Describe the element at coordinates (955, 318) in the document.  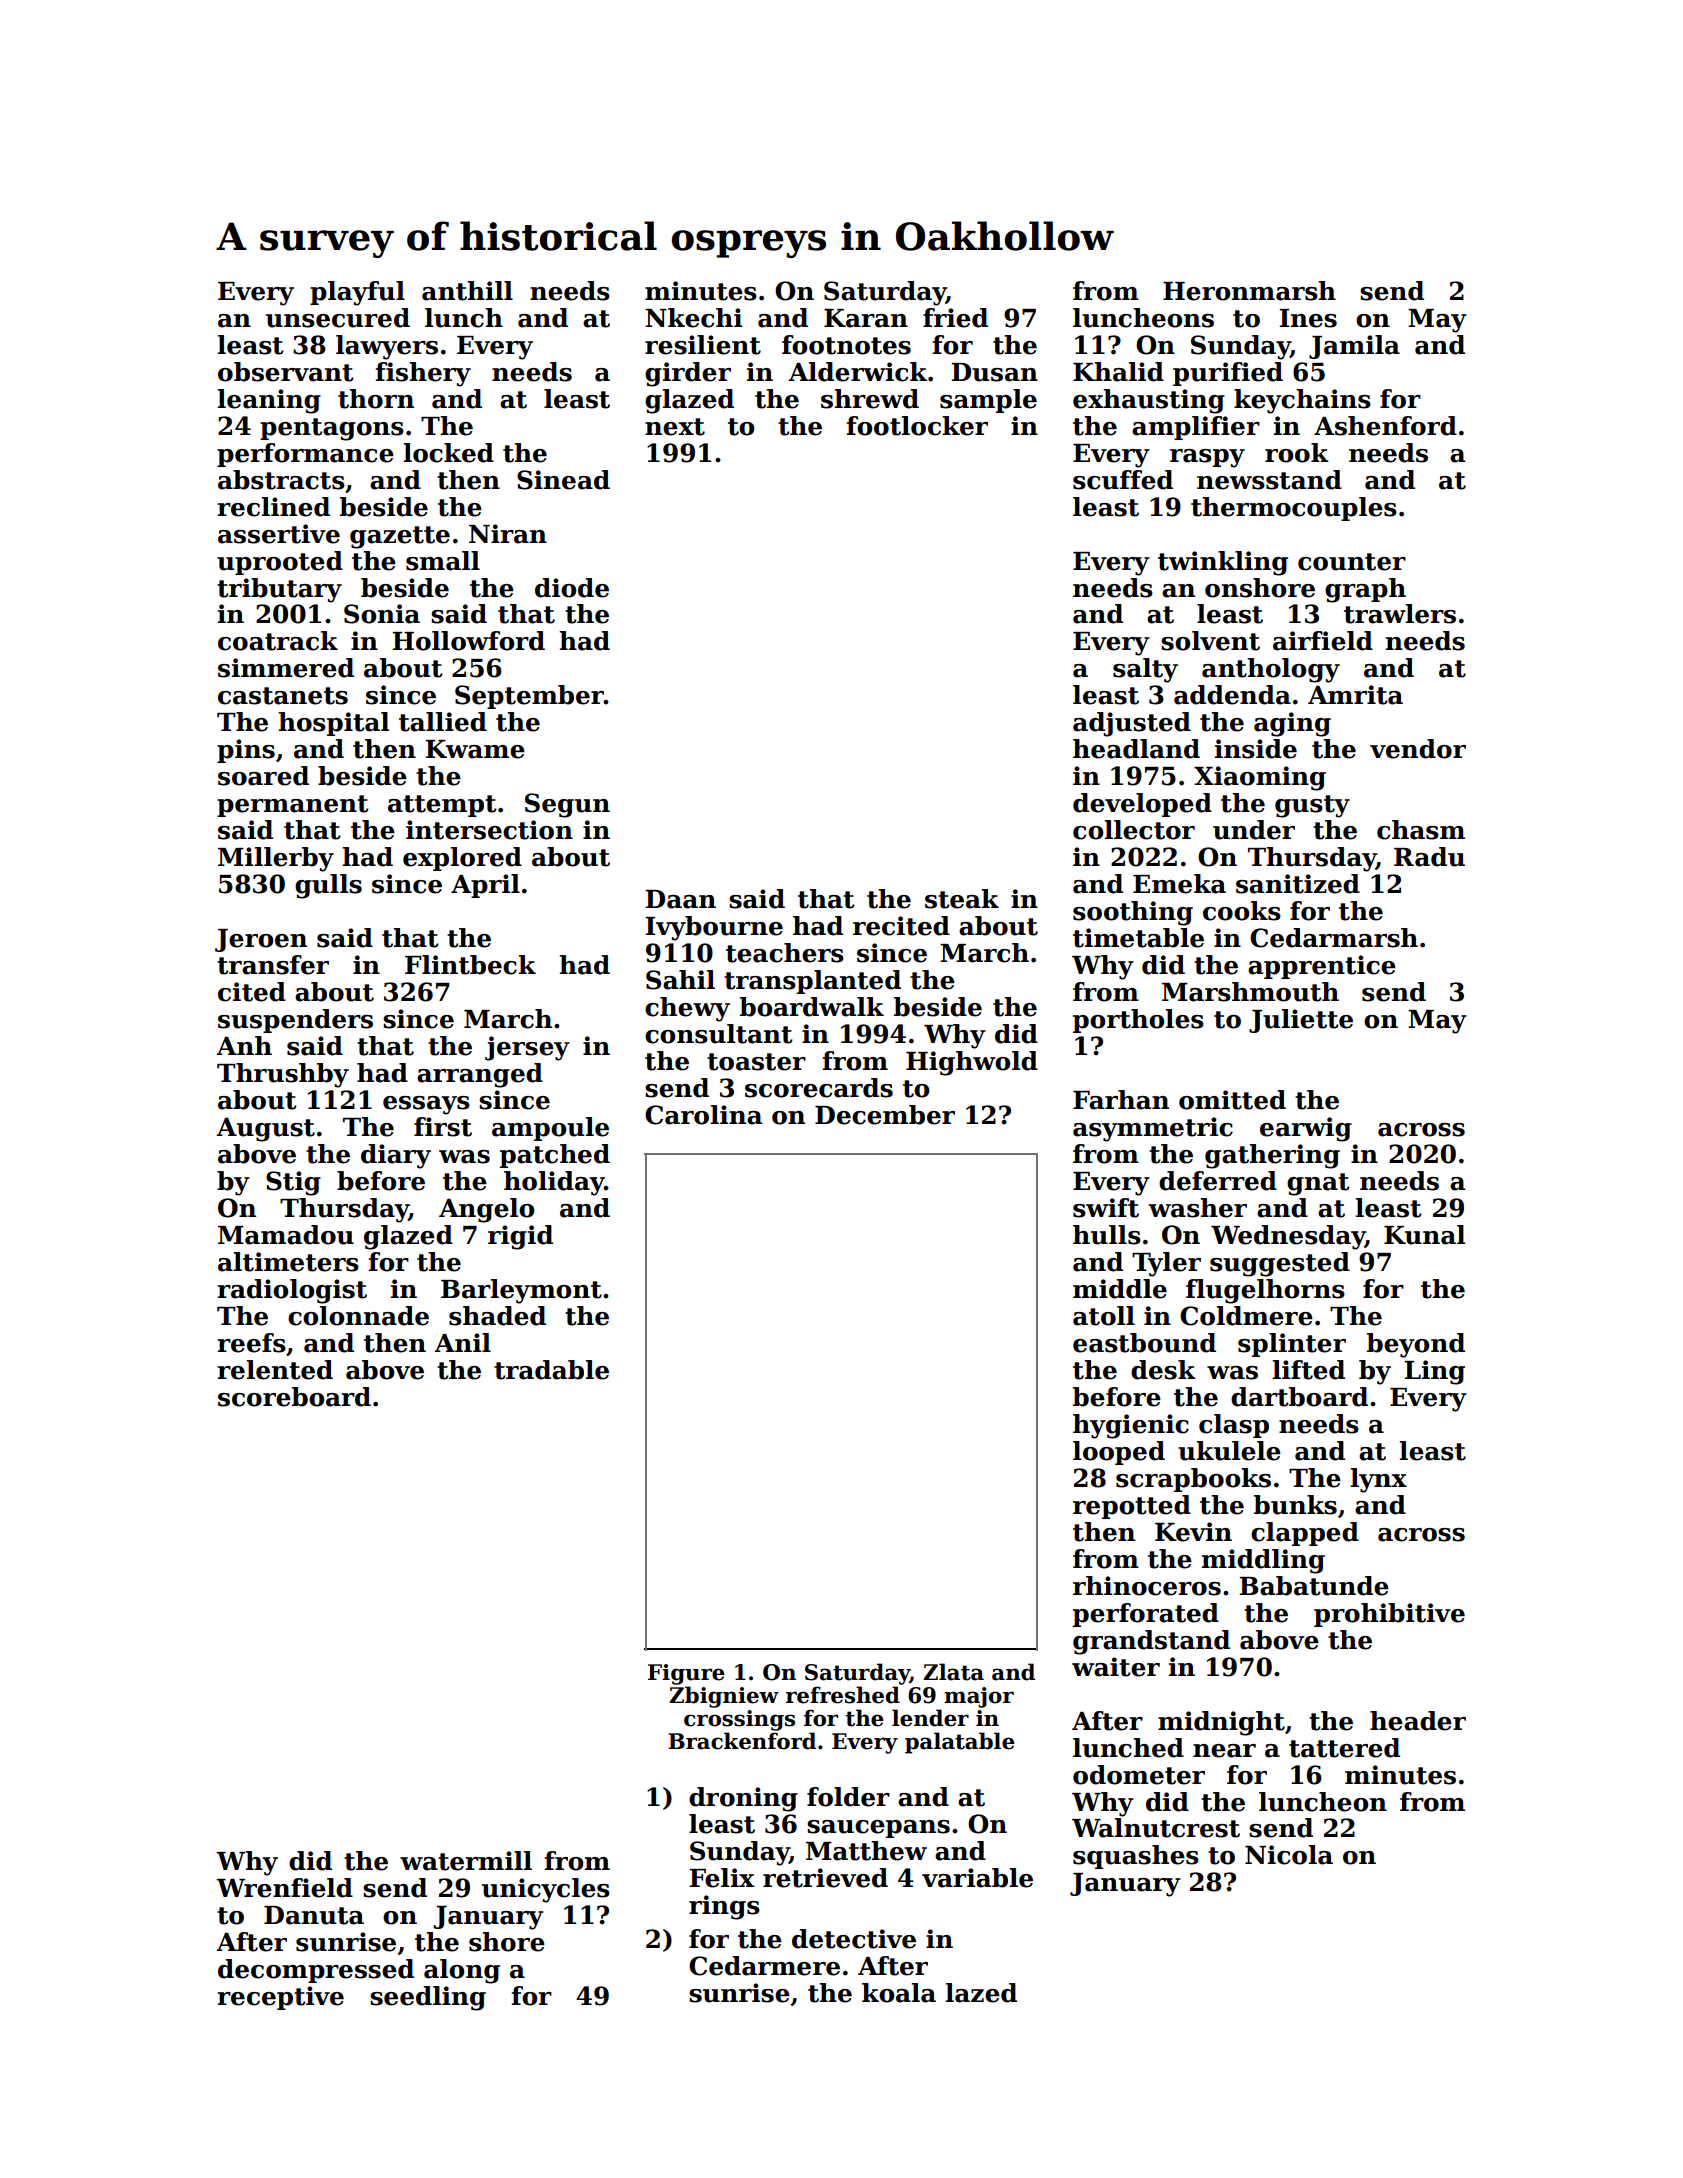
I see `fried` at that location.
